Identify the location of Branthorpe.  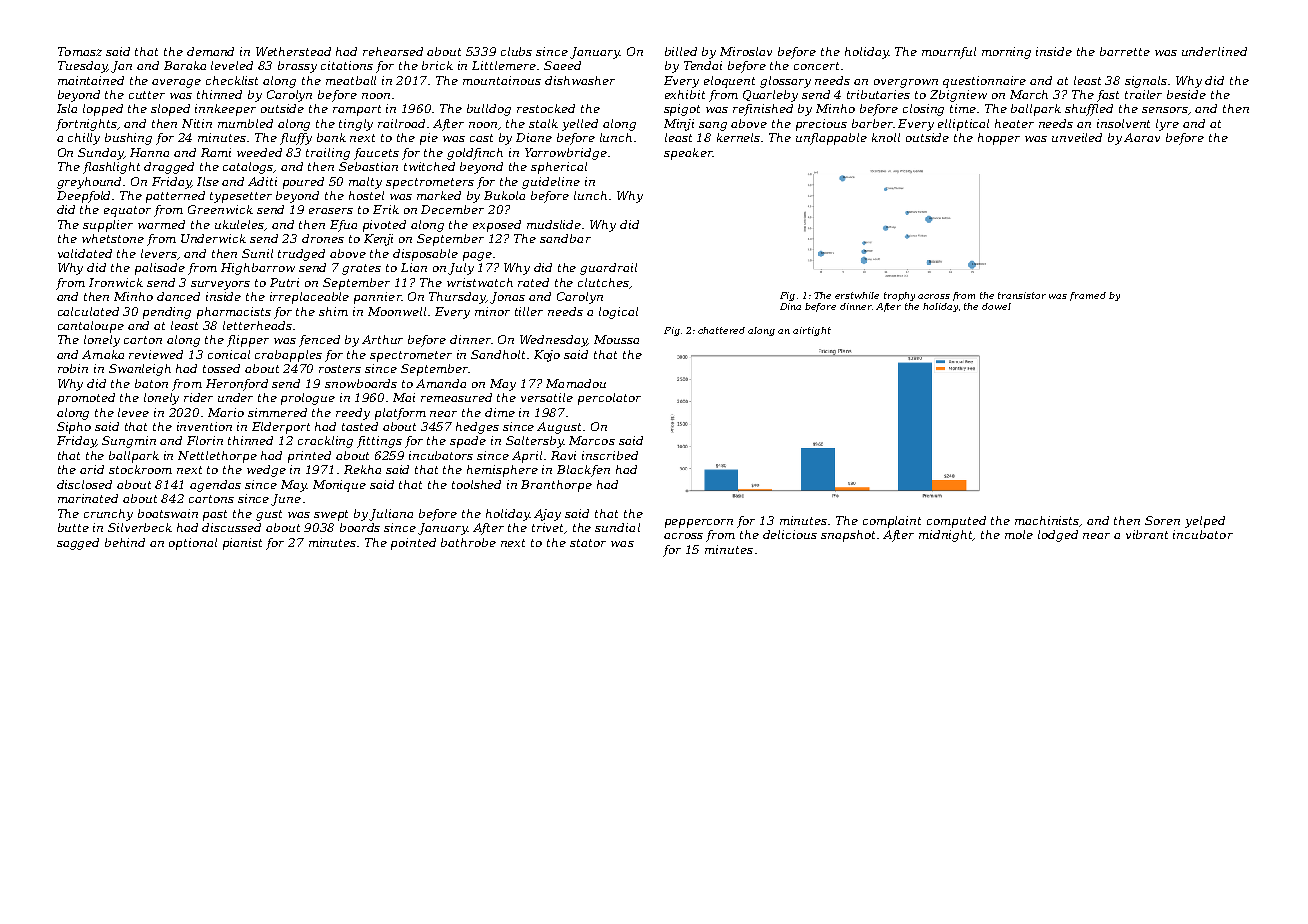
(556, 486).
